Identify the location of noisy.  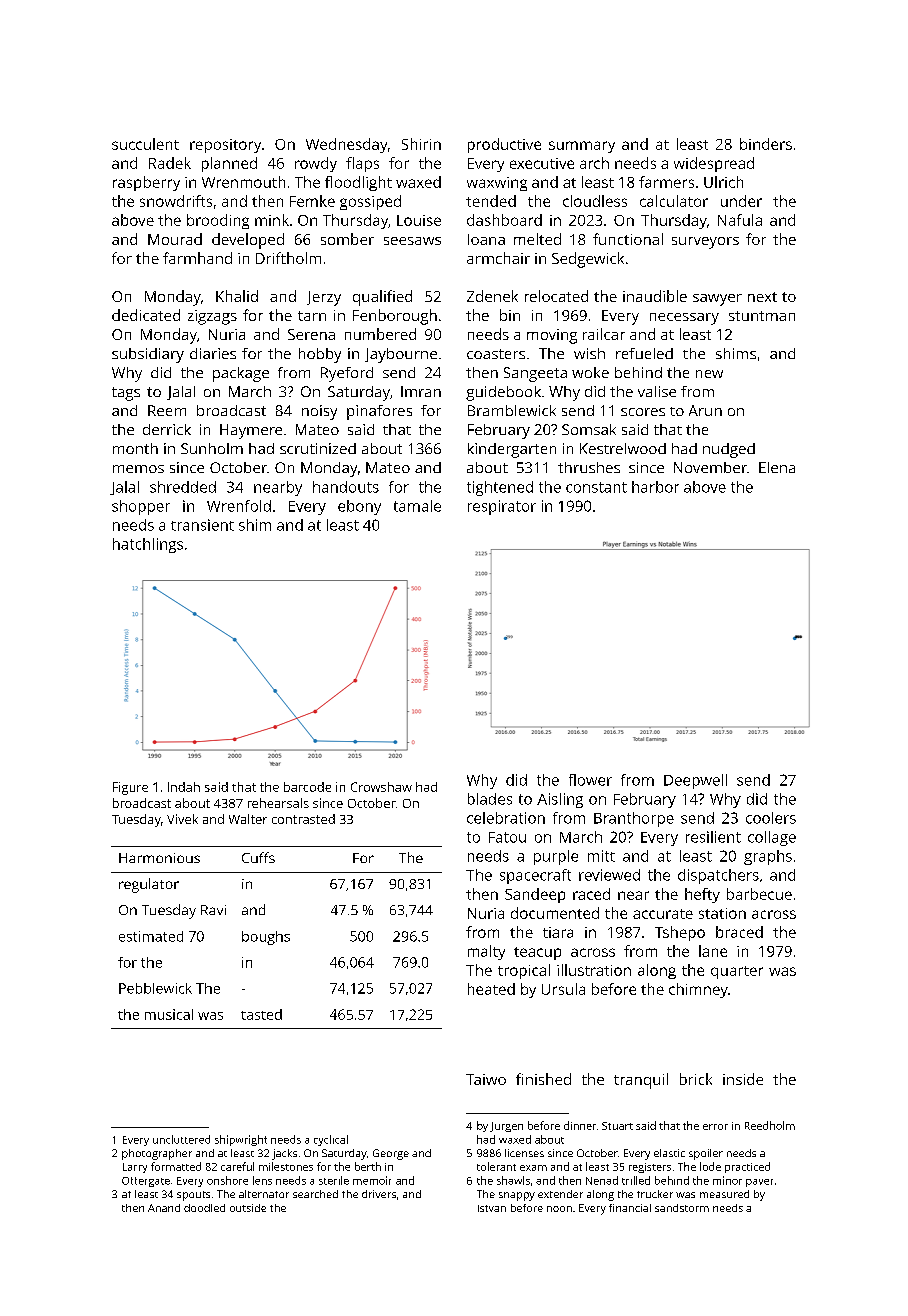
(319, 412).
